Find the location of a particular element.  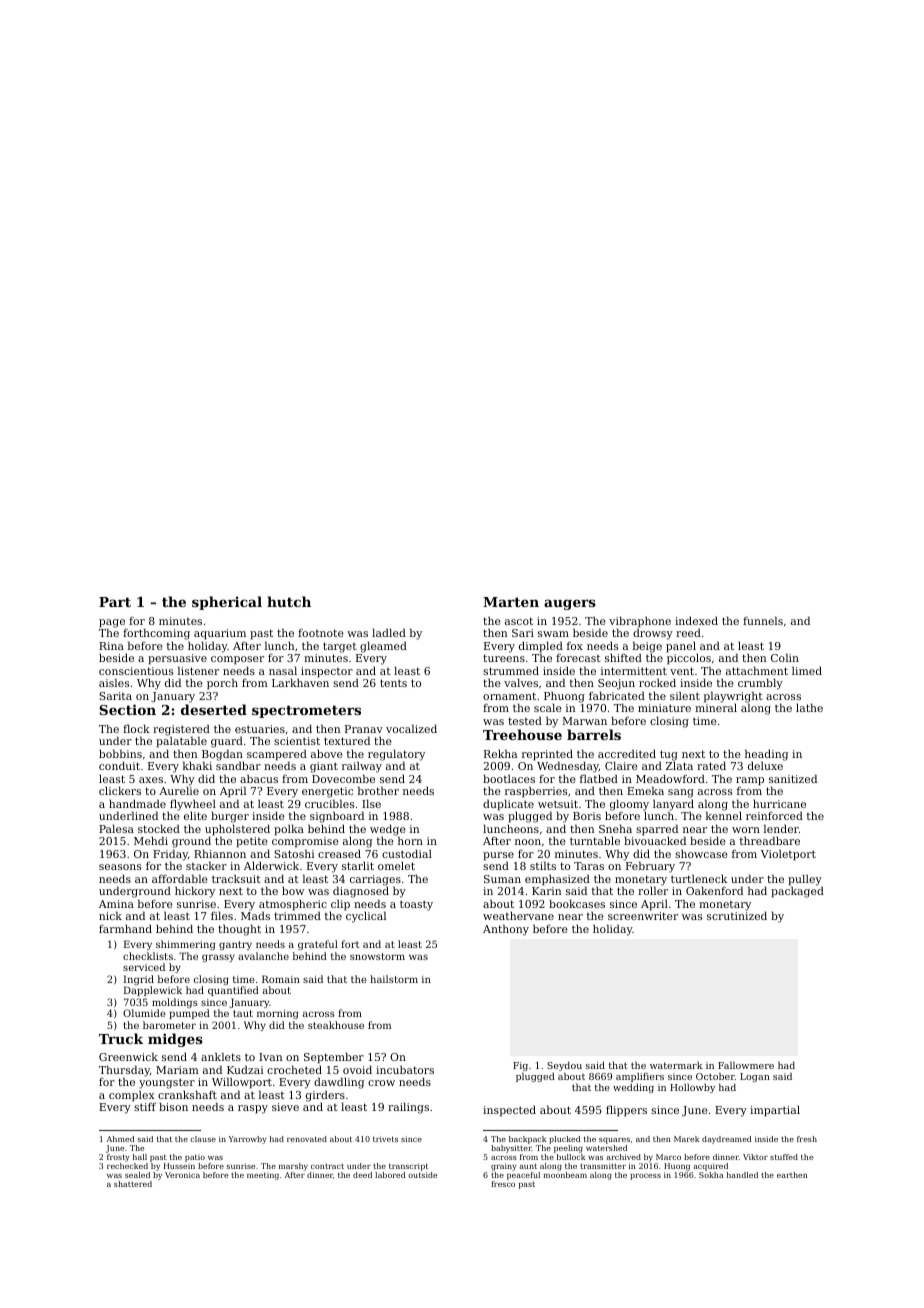

Fallowmere is located at coordinates (746, 1065).
